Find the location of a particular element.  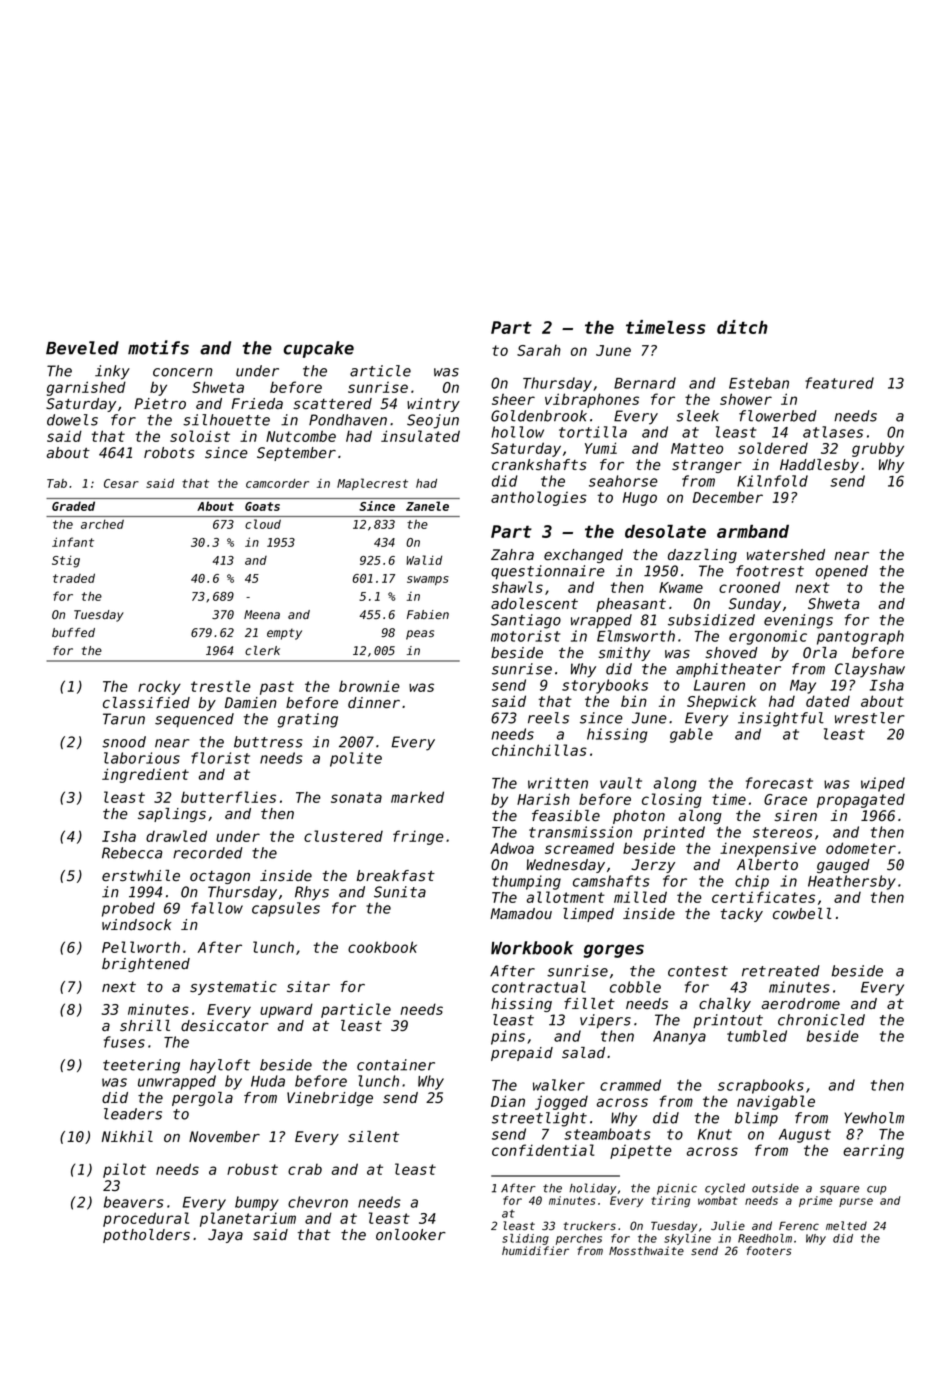

leaders is located at coordinates (133, 1114).
